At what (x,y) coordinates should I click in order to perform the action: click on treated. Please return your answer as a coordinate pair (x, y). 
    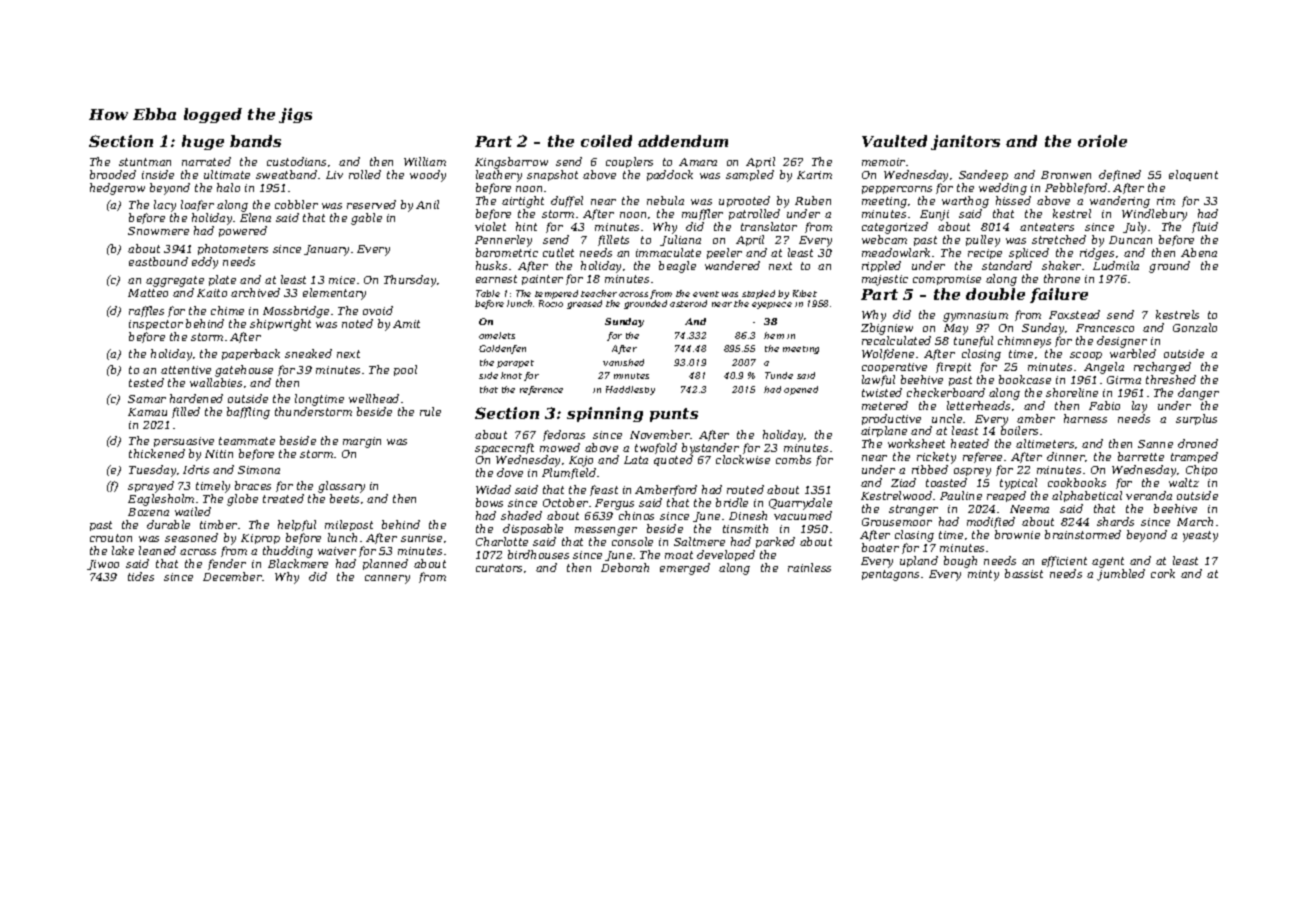
    Looking at the image, I should click on (283, 498).
